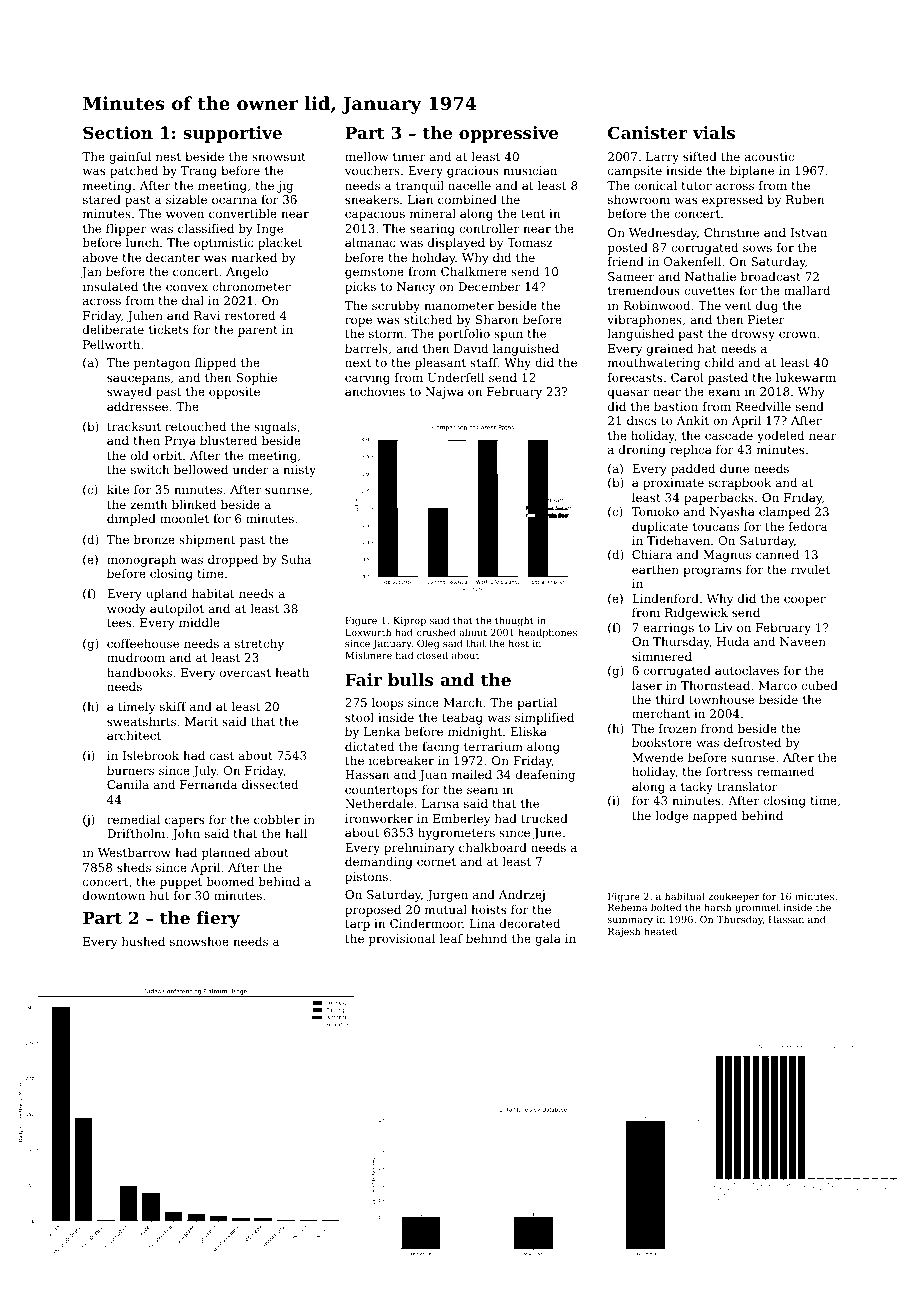  What do you see at coordinates (714, 132) in the screenshot?
I see `vials` at bounding box center [714, 132].
